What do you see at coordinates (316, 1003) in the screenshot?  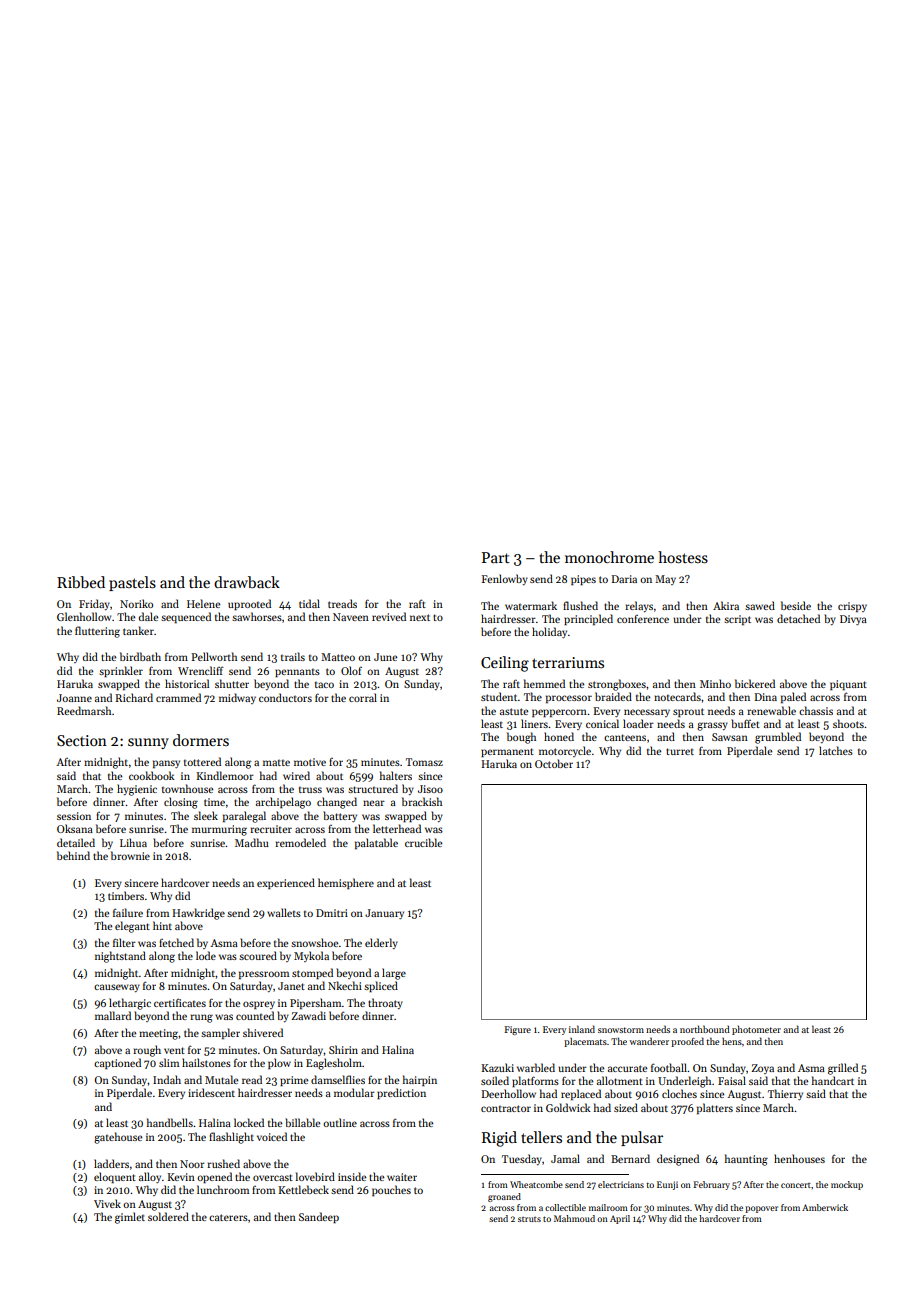 I see `Pipersham` at bounding box center [316, 1003].
